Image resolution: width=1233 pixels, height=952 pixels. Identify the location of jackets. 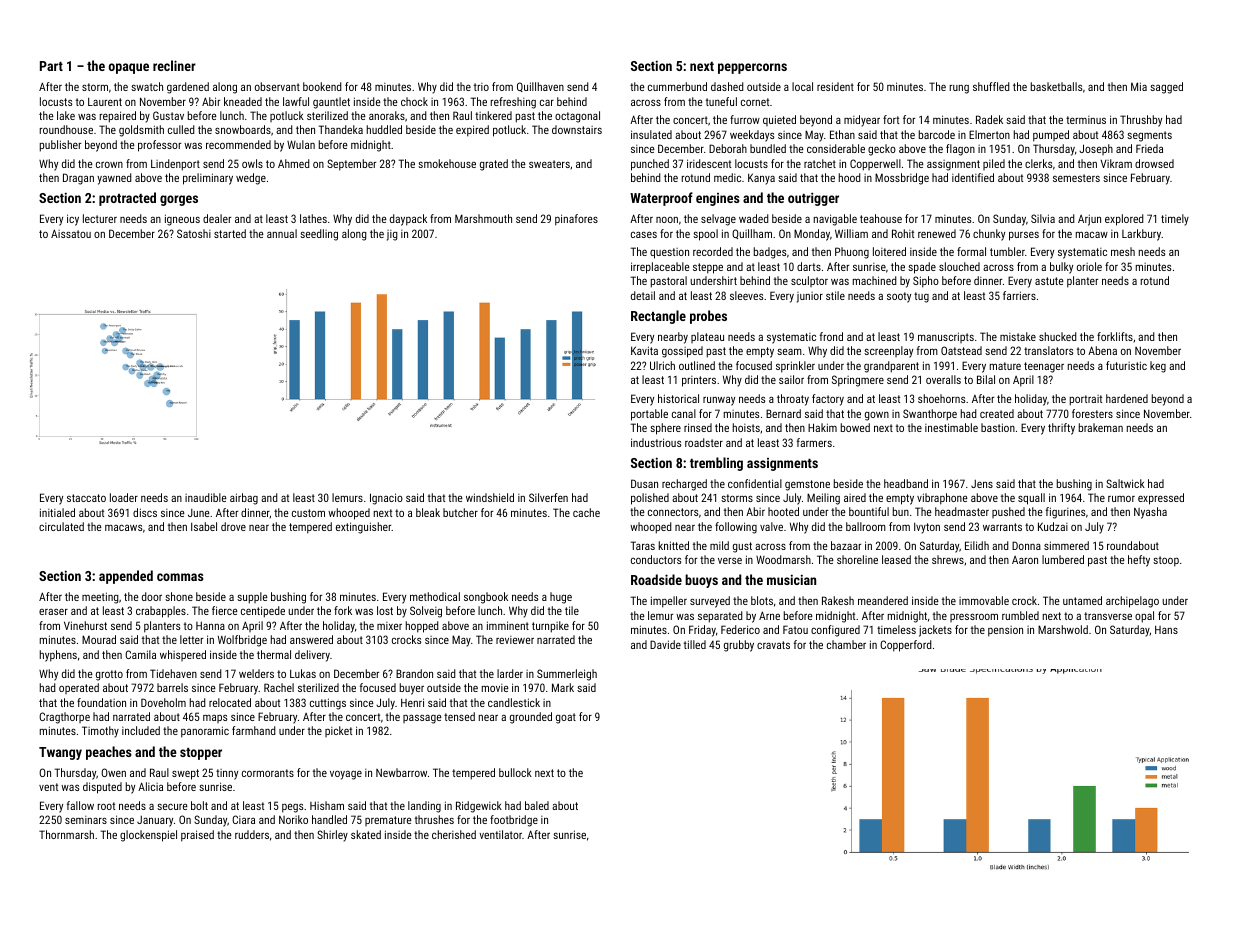
(935, 631).
